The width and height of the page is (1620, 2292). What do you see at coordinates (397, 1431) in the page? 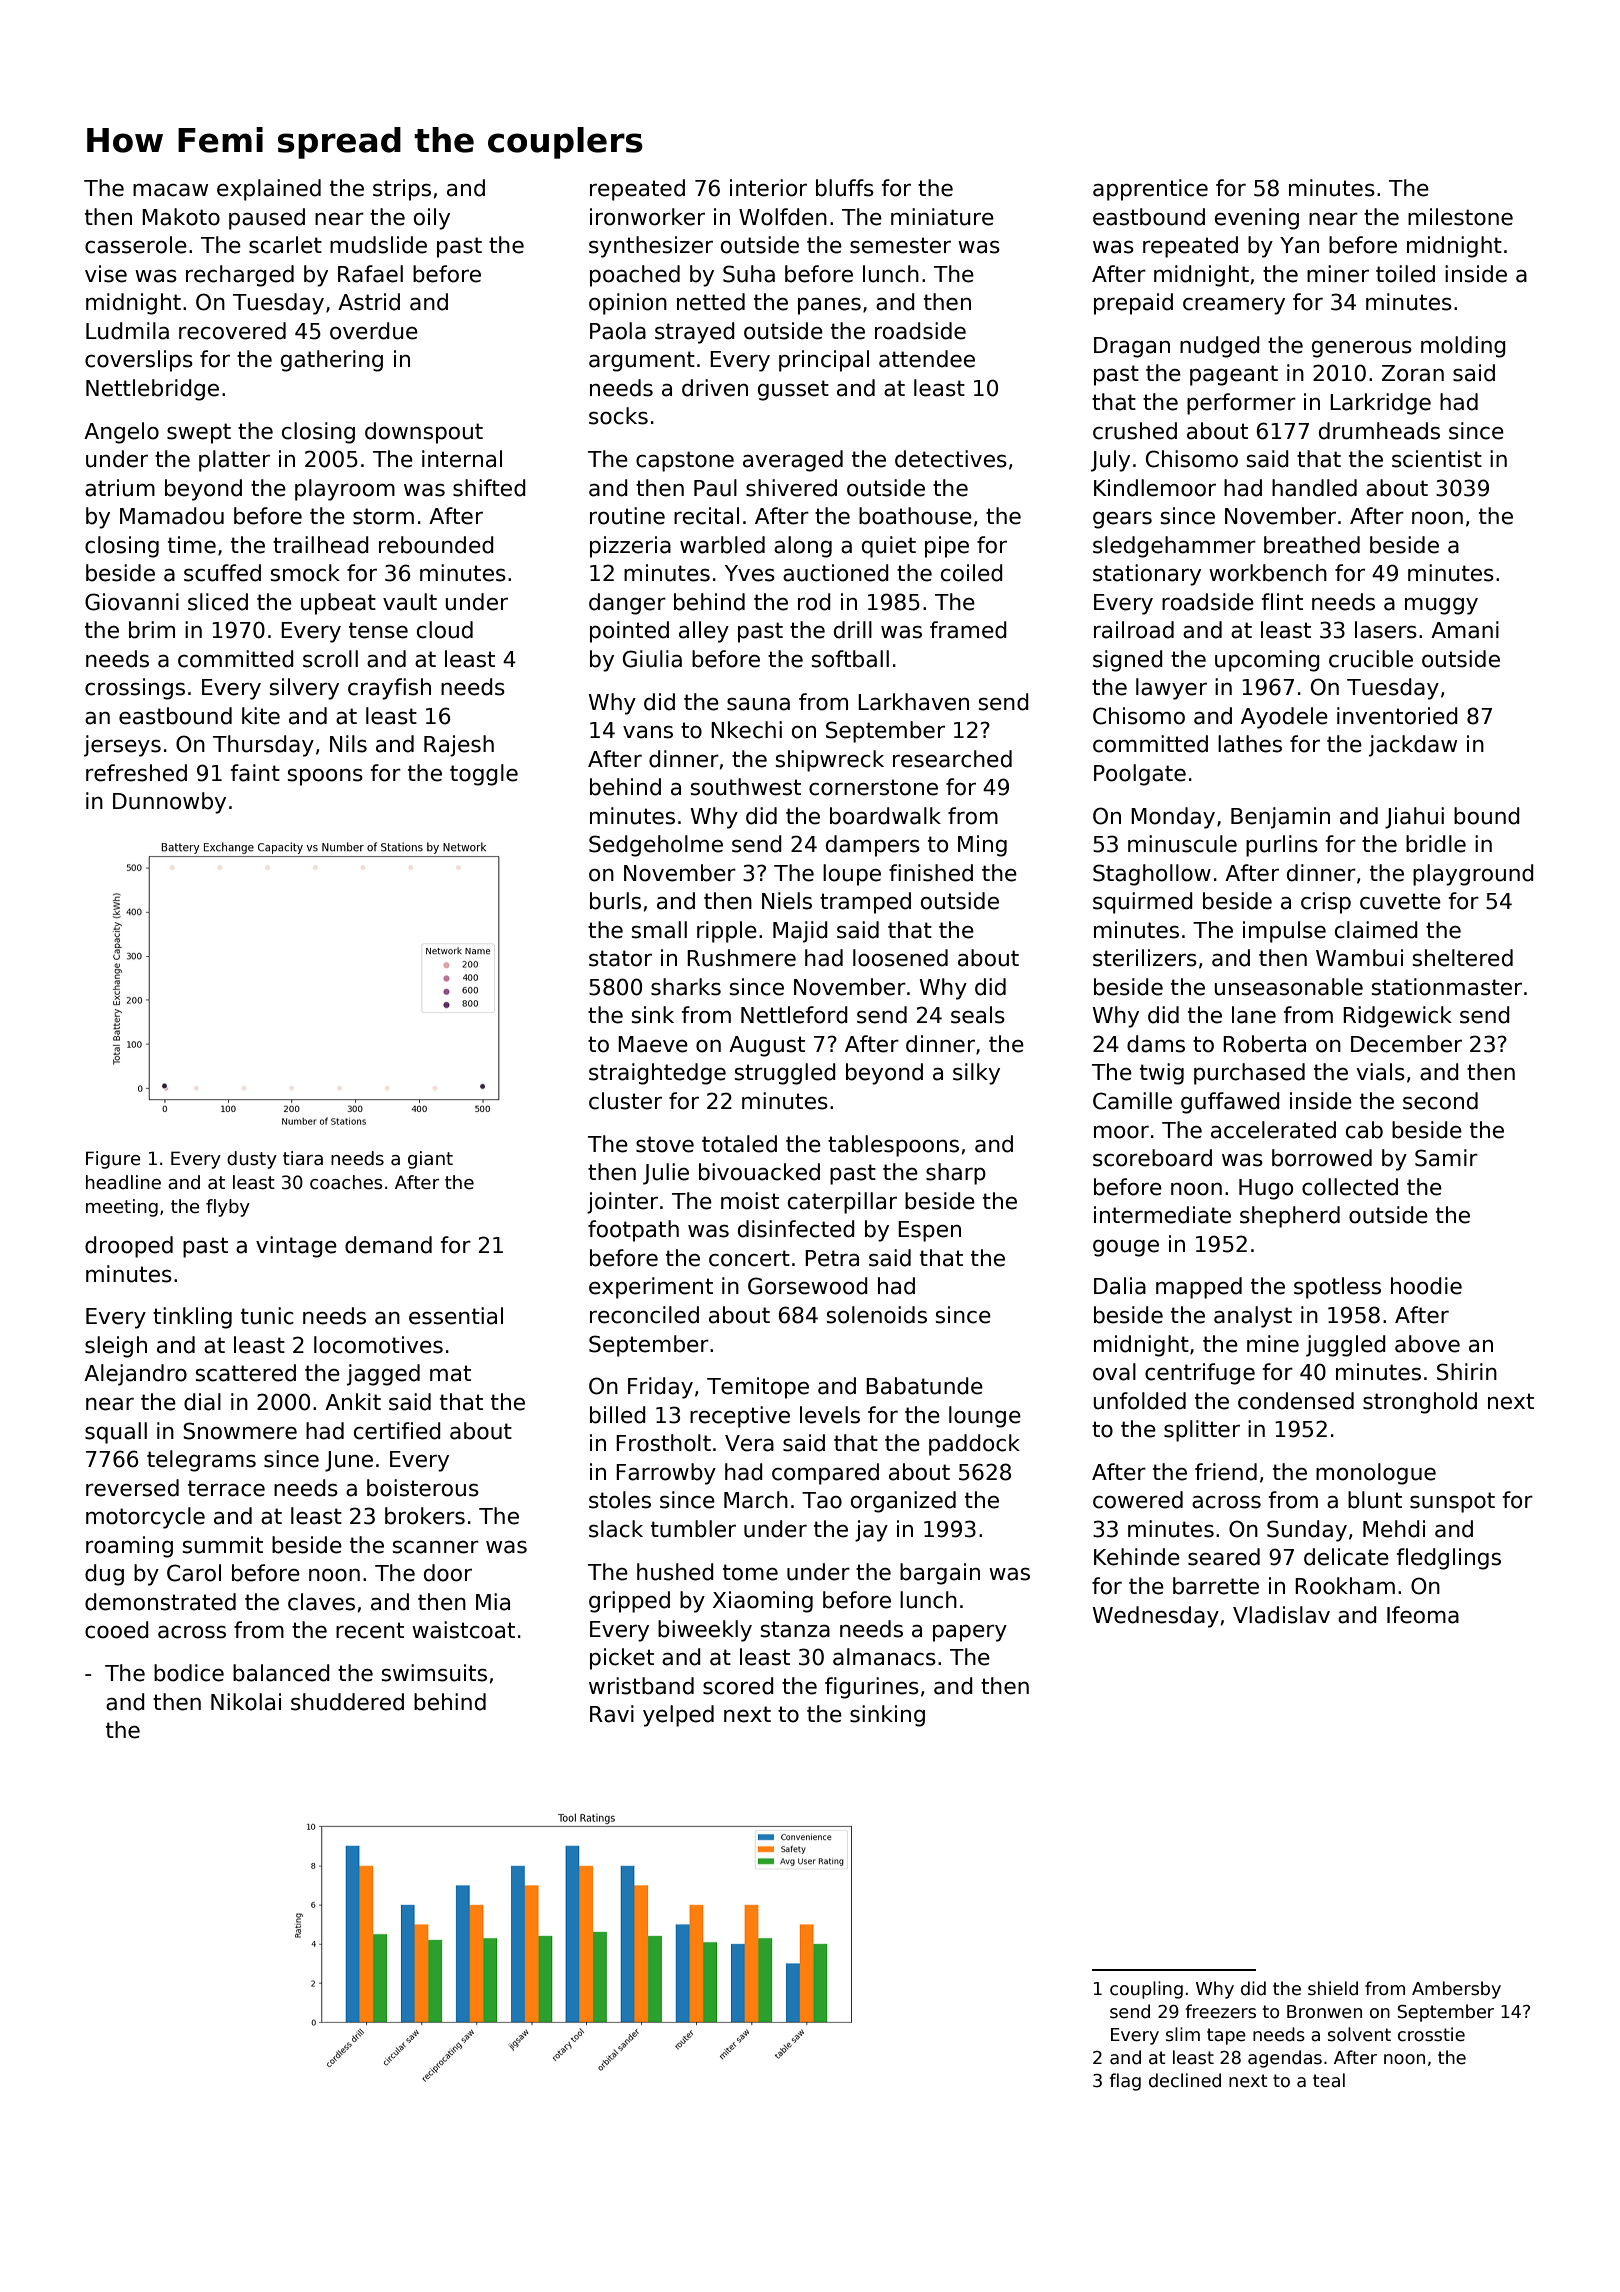
I see `certified` at bounding box center [397, 1431].
